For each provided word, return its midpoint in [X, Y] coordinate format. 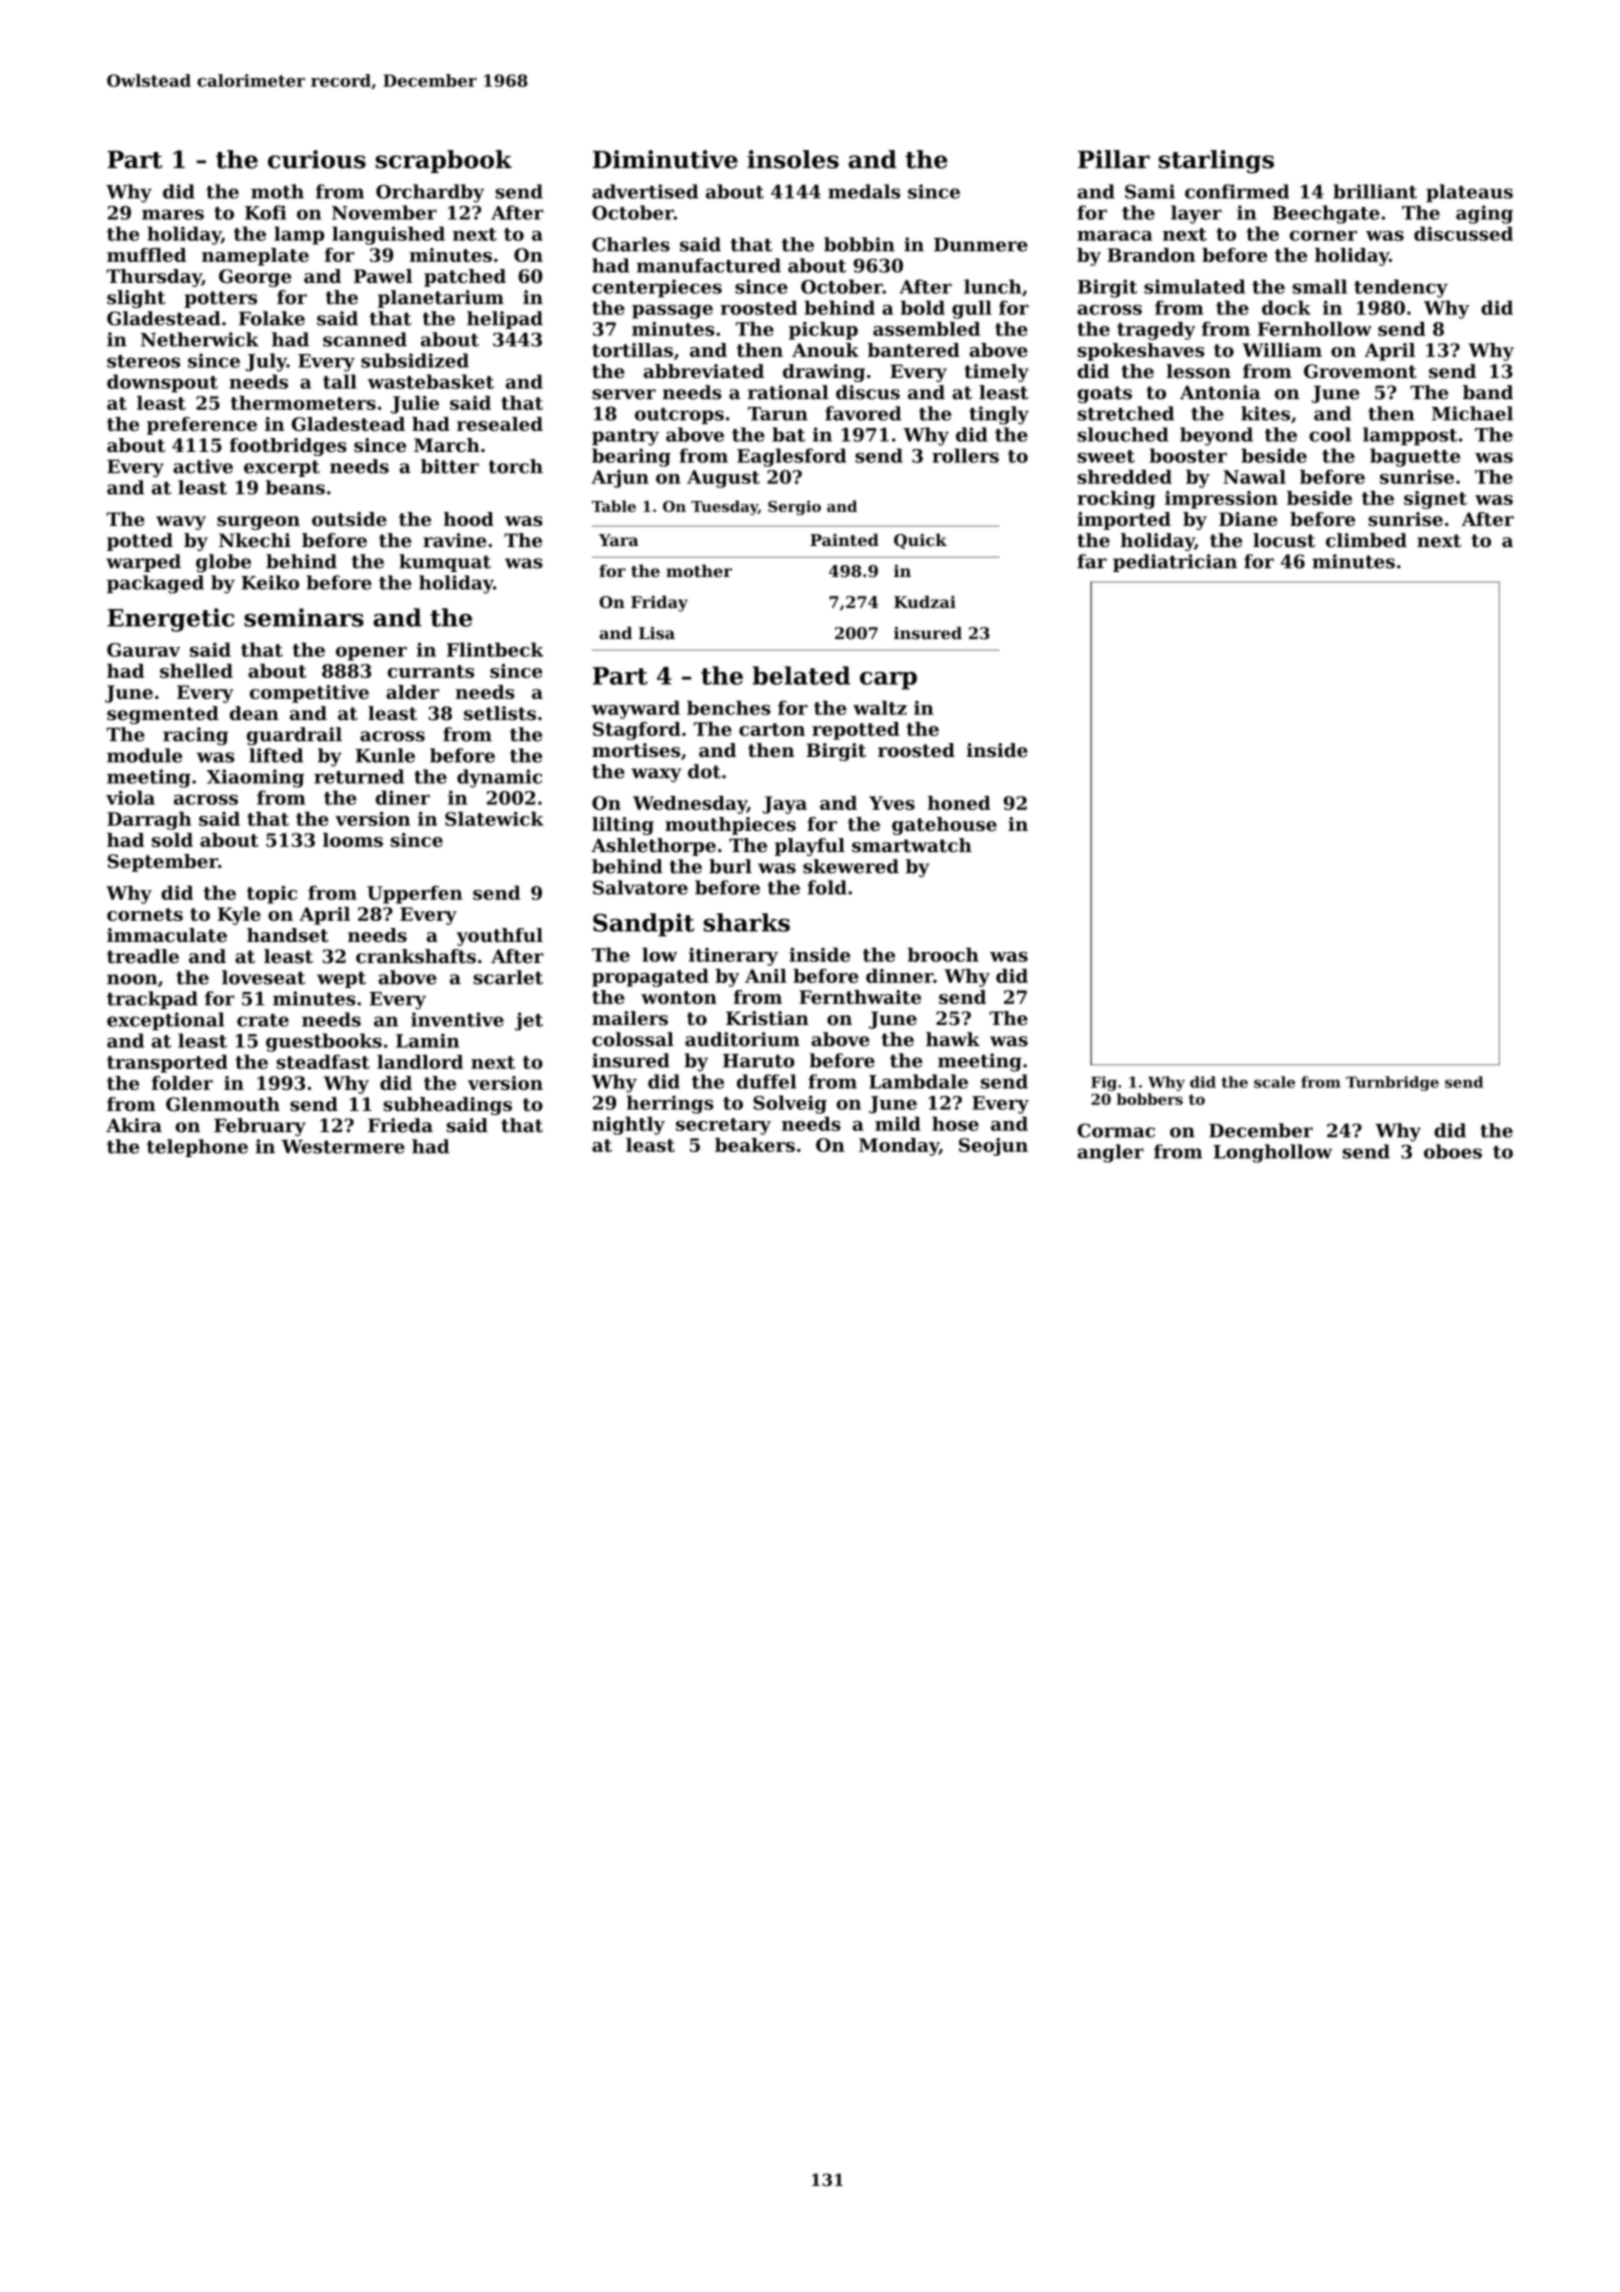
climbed [1366, 540]
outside [349, 519]
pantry [625, 437]
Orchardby [430, 193]
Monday [899, 1147]
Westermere [343, 1147]
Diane [1248, 519]
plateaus [1469, 193]
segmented [163, 715]
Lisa [657, 633]
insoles [793, 159]
